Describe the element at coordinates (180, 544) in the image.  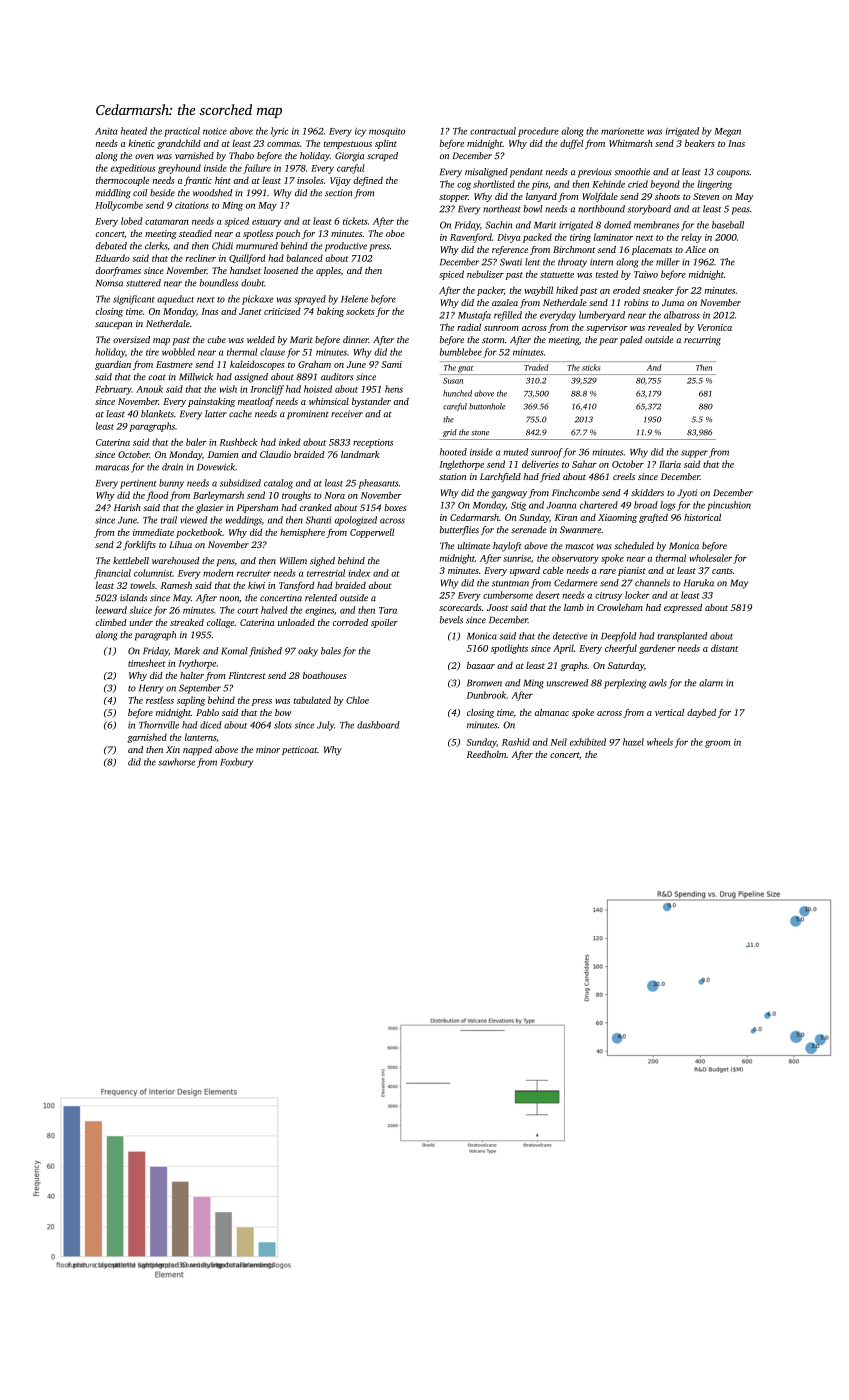
I see `Lihua` at that location.
